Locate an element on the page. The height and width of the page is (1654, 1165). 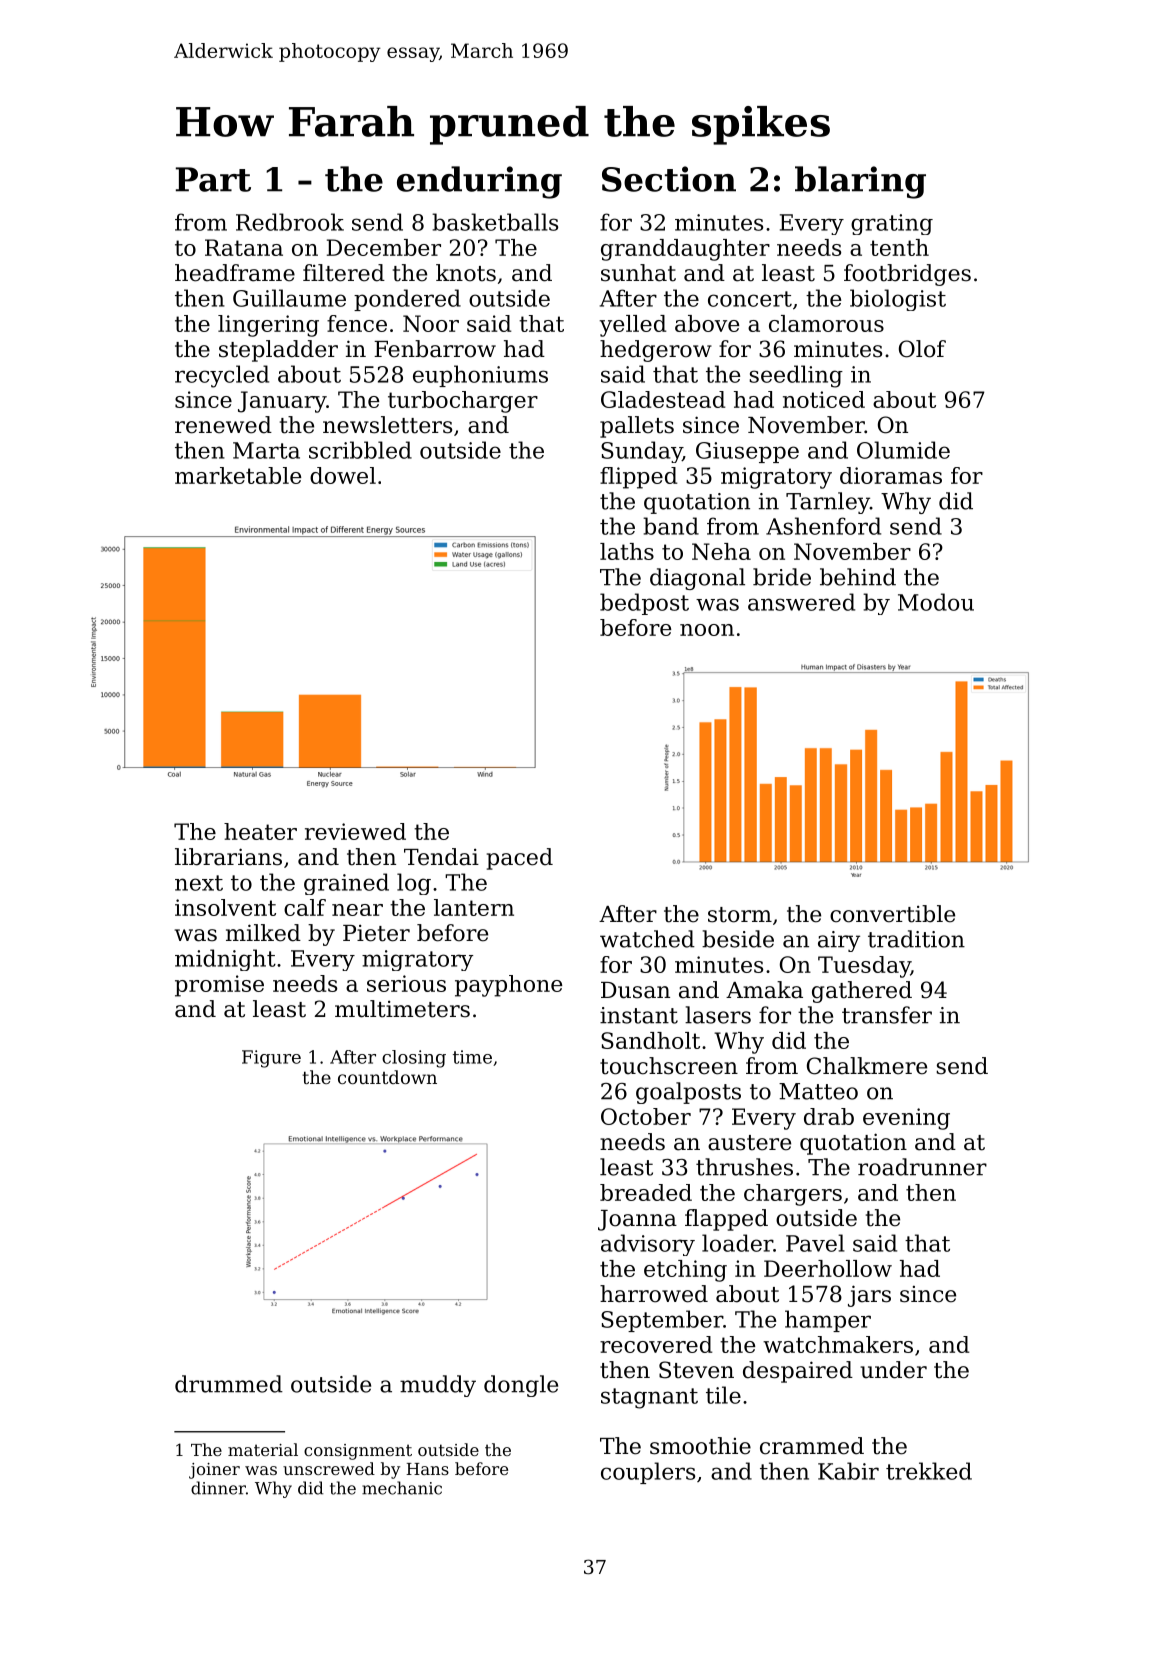
basketballs is located at coordinates (495, 222).
